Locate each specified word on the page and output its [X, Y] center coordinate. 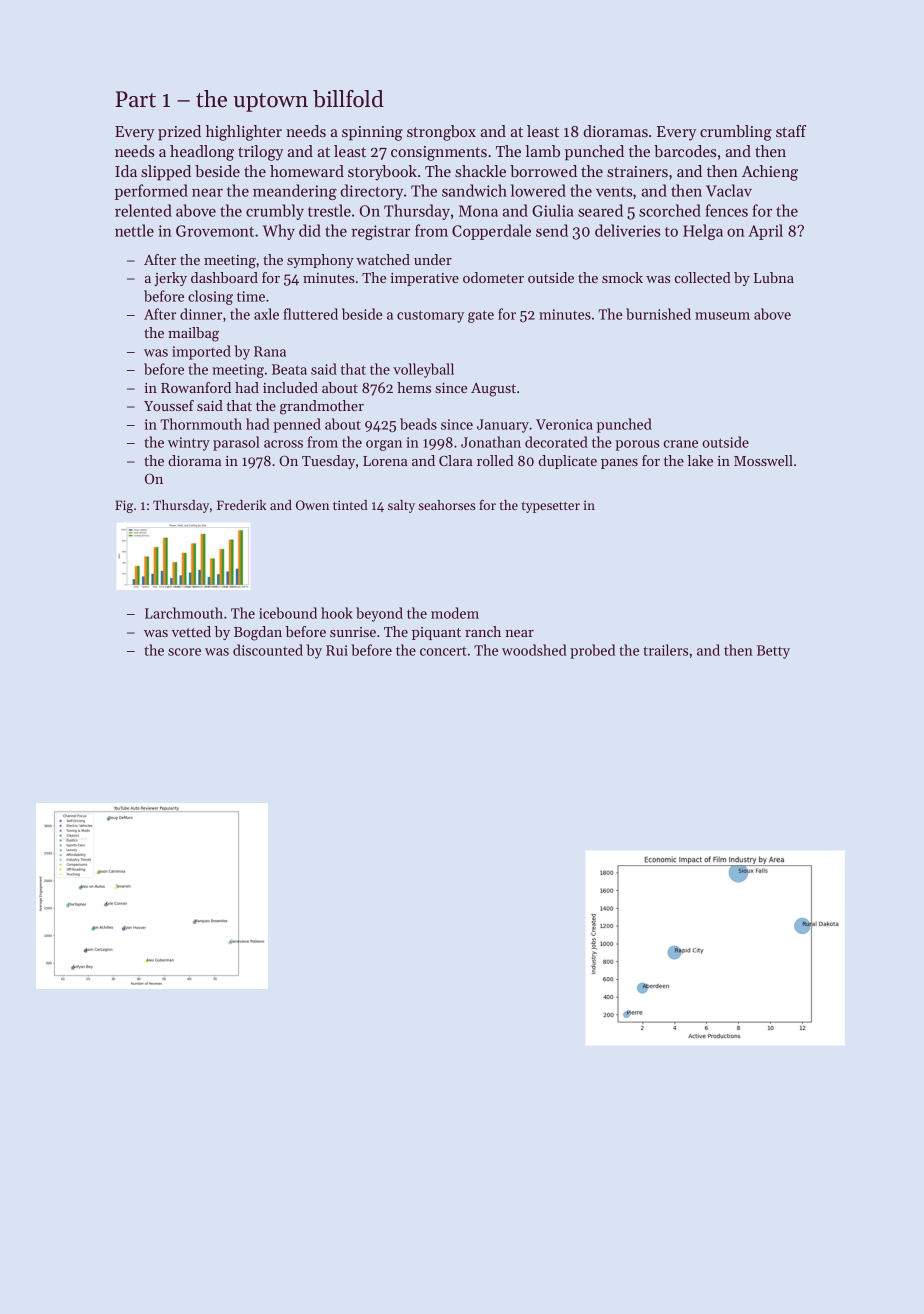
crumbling [736, 133]
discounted [268, 650]
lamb [542, 151]
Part [135, 99]
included [290, 387]
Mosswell [763, 460]
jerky [170, 279]
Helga [703, 232]
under [433, 259]
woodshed [534, 650]
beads [418, 424]
